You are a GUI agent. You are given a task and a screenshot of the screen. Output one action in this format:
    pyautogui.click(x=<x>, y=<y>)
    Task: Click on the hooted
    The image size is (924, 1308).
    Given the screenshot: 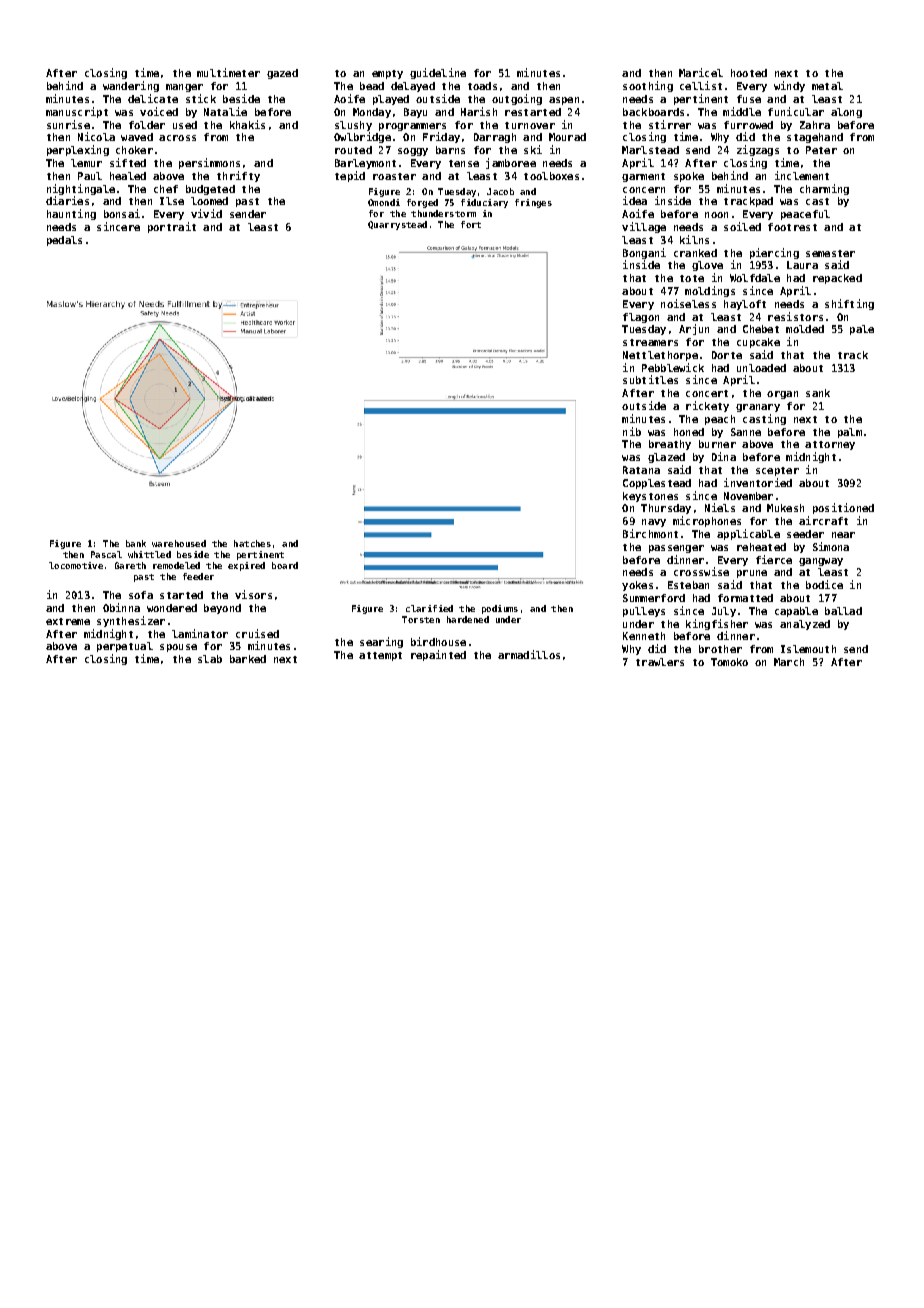 What is the action you would take?
    pyautogui.click(x=749, y=73)
